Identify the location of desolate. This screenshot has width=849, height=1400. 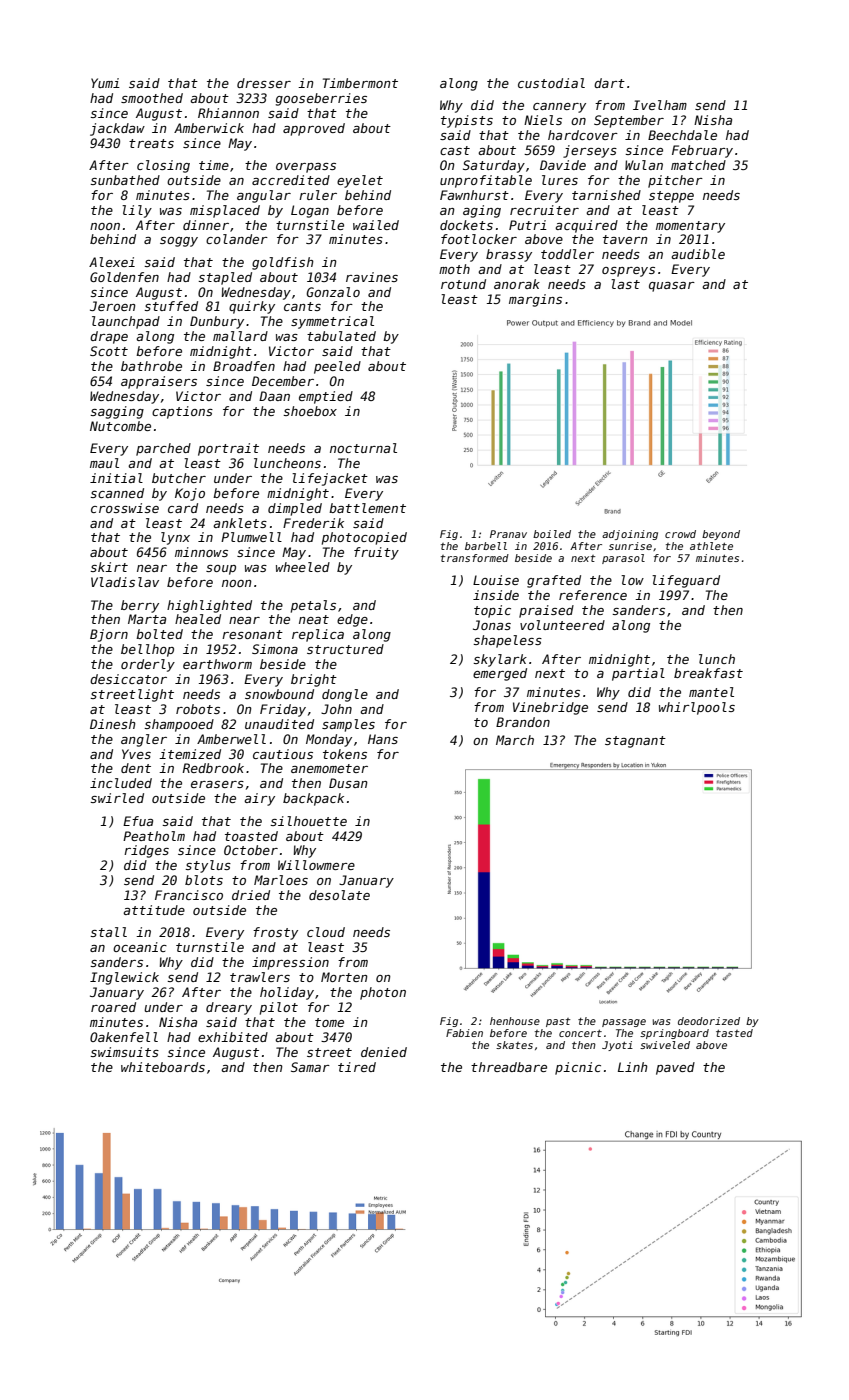
(339, 895).
